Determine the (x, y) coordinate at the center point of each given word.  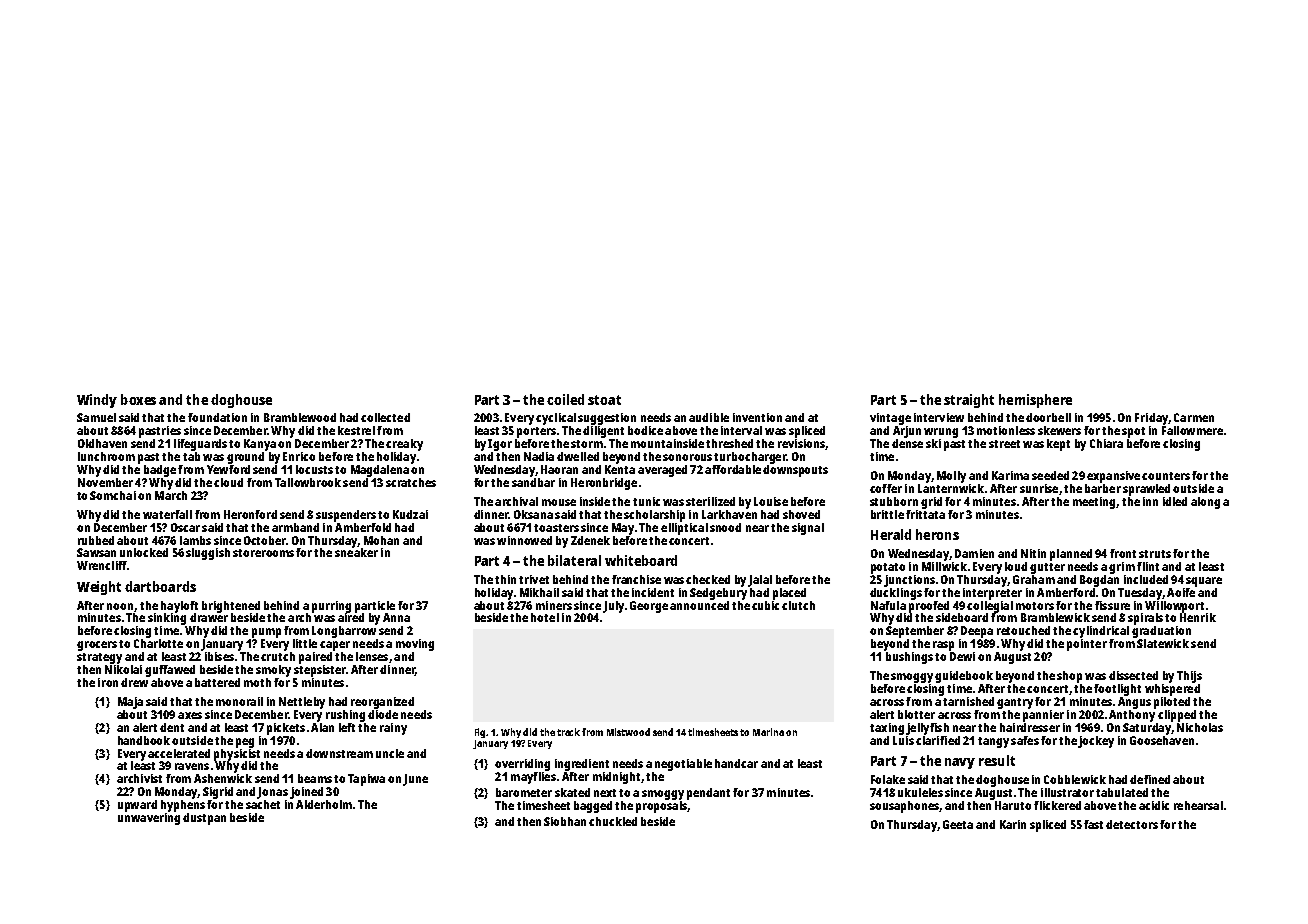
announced (699, 605)
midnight (616, 778)
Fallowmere (1192, 430)
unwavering (149, 819)
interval (741, 430)
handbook (144, 740)
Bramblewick (1055, 617)
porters (536, 432)
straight (969, 401)
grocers (97, 646)
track (568, 732)
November (105, 482)
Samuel (96, 417)
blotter (916, 714)
